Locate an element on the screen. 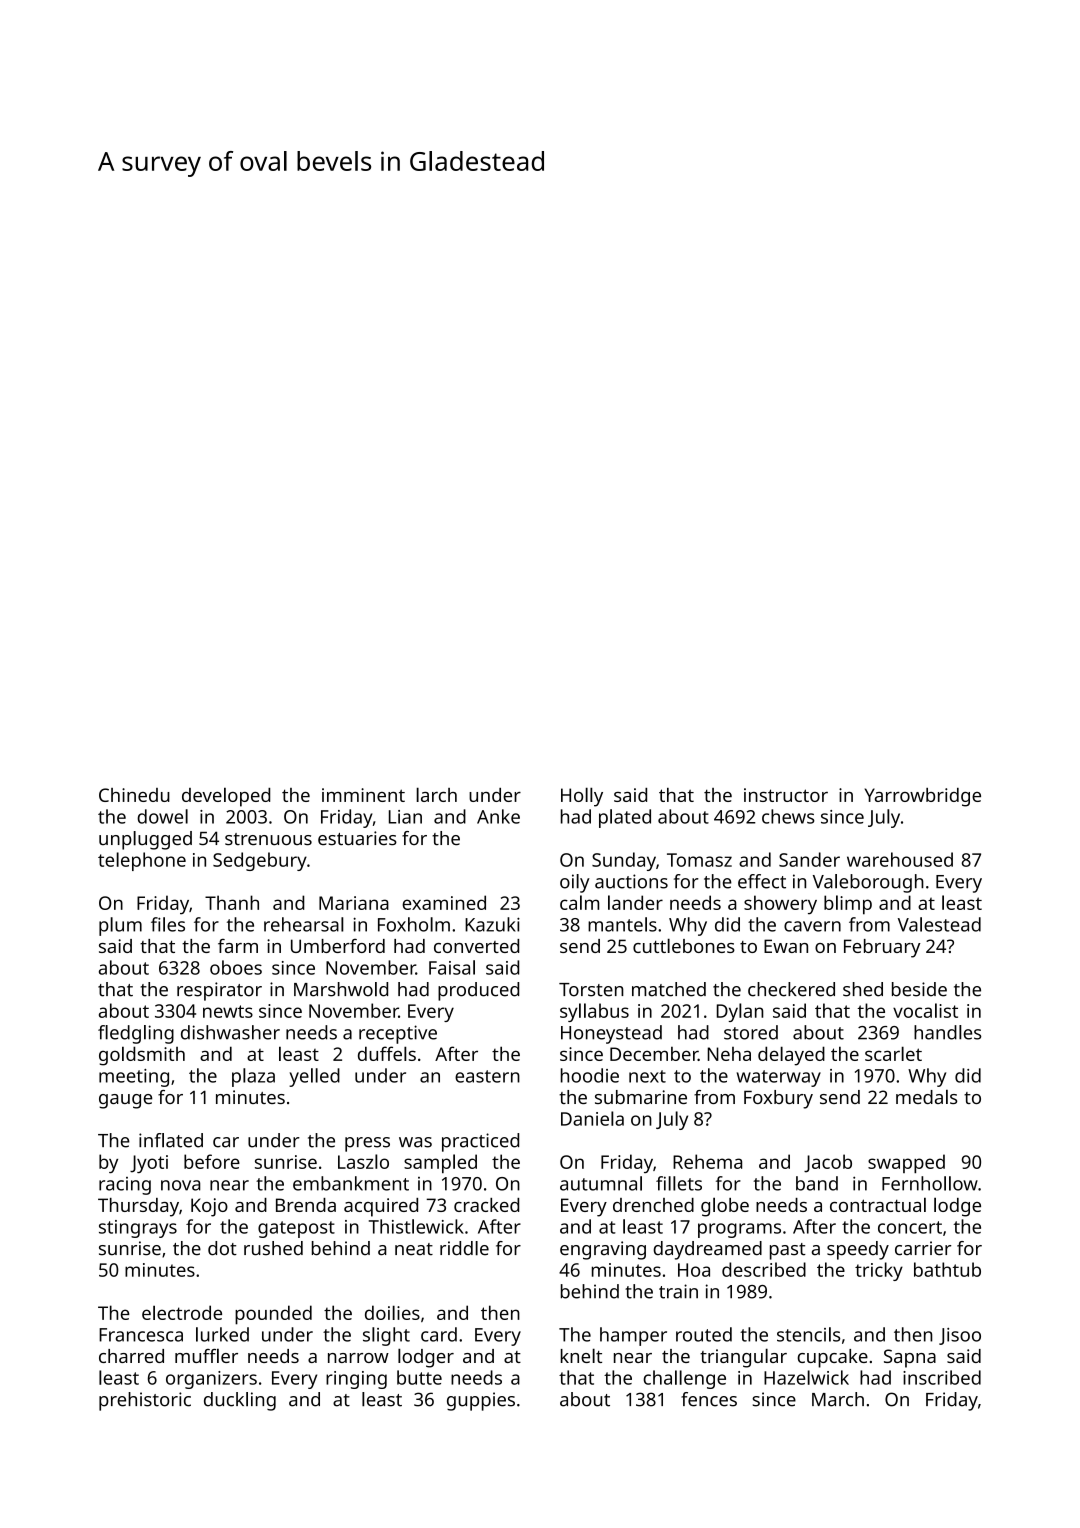  dowel is located at coordinates (162, 816).
